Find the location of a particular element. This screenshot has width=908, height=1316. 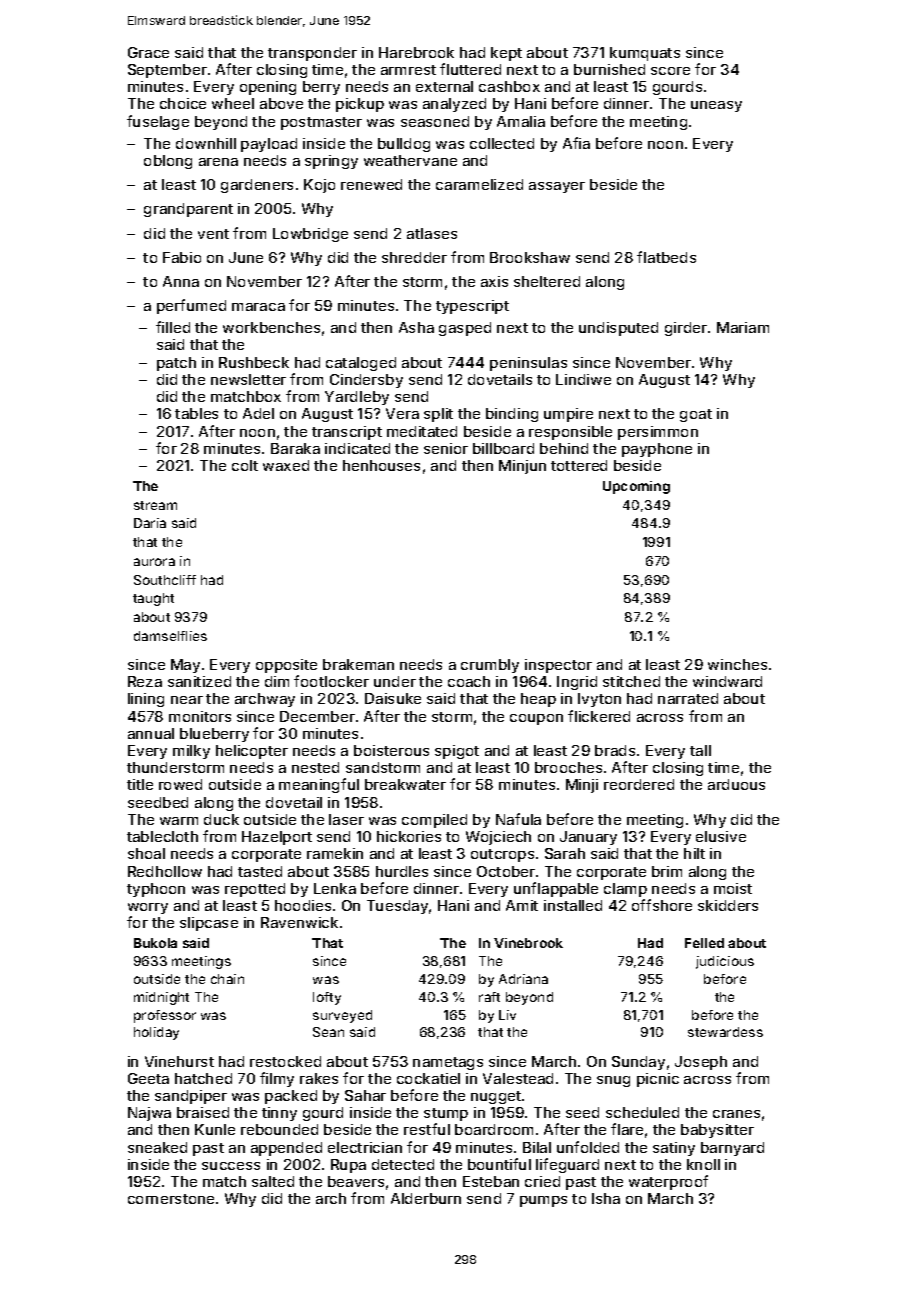

moist is located at coordinates (733, 888).
